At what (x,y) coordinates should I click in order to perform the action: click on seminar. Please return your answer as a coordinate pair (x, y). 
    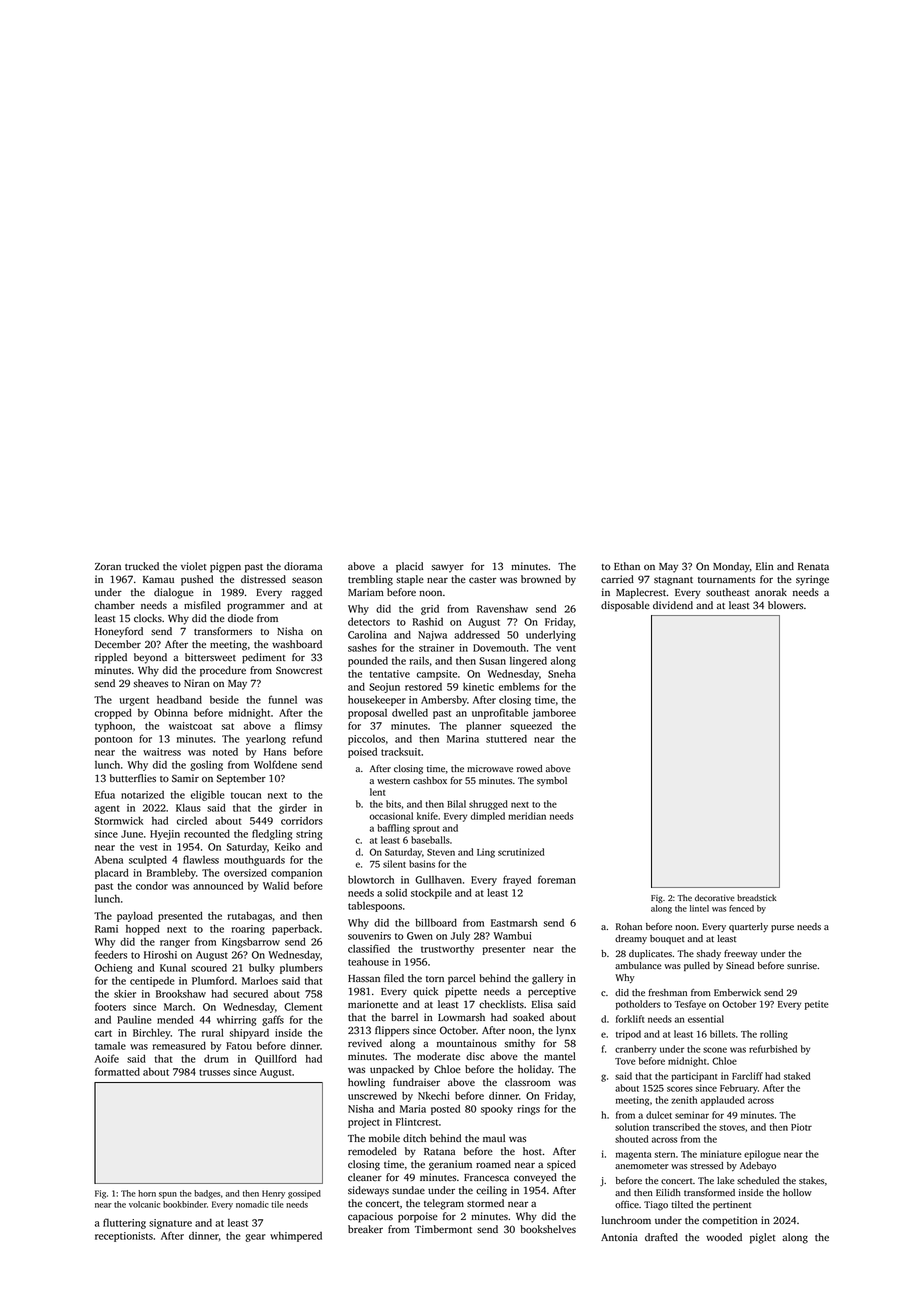
    Looking at the image, I should click on (692, 1115).
